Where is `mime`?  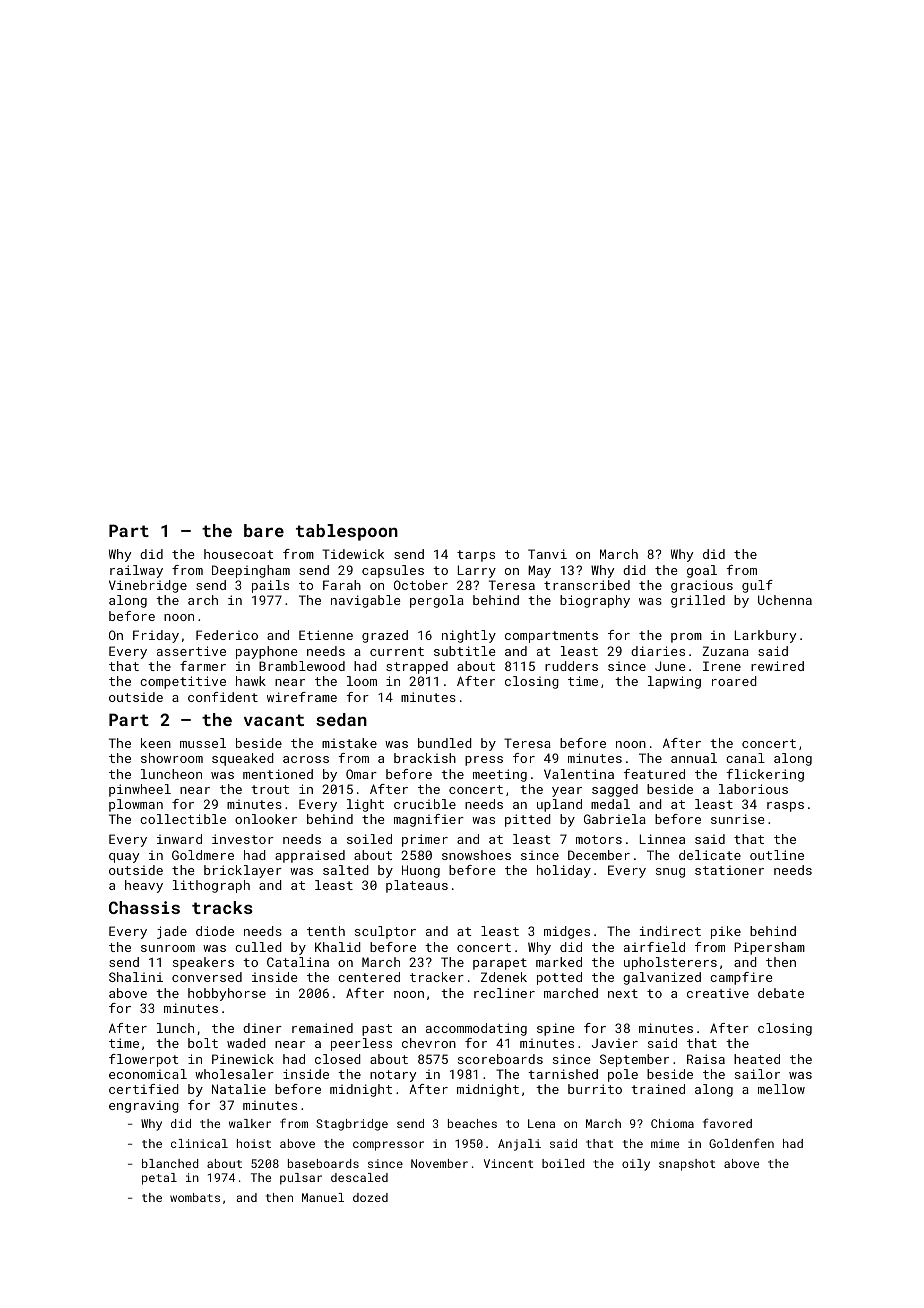 mime is located at coordinates (665, 1143).
